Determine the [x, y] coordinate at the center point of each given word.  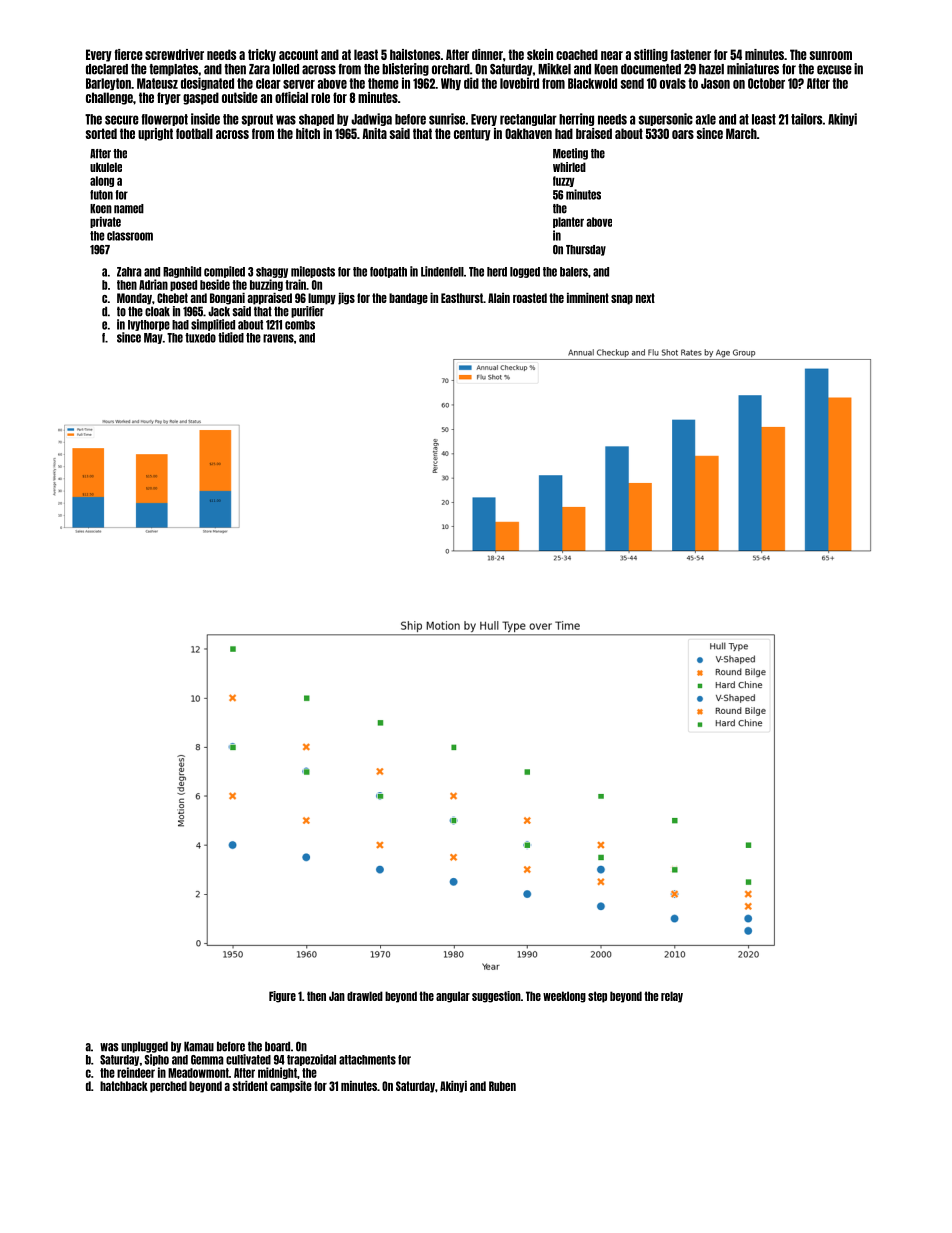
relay [672, 997]
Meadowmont [198, 1073]
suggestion [496, 997]
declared [107, 69]
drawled [365, 996]
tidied [231, 337]
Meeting [570, 154]
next [645, 298]
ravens [278, 338]
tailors [806, 119]
